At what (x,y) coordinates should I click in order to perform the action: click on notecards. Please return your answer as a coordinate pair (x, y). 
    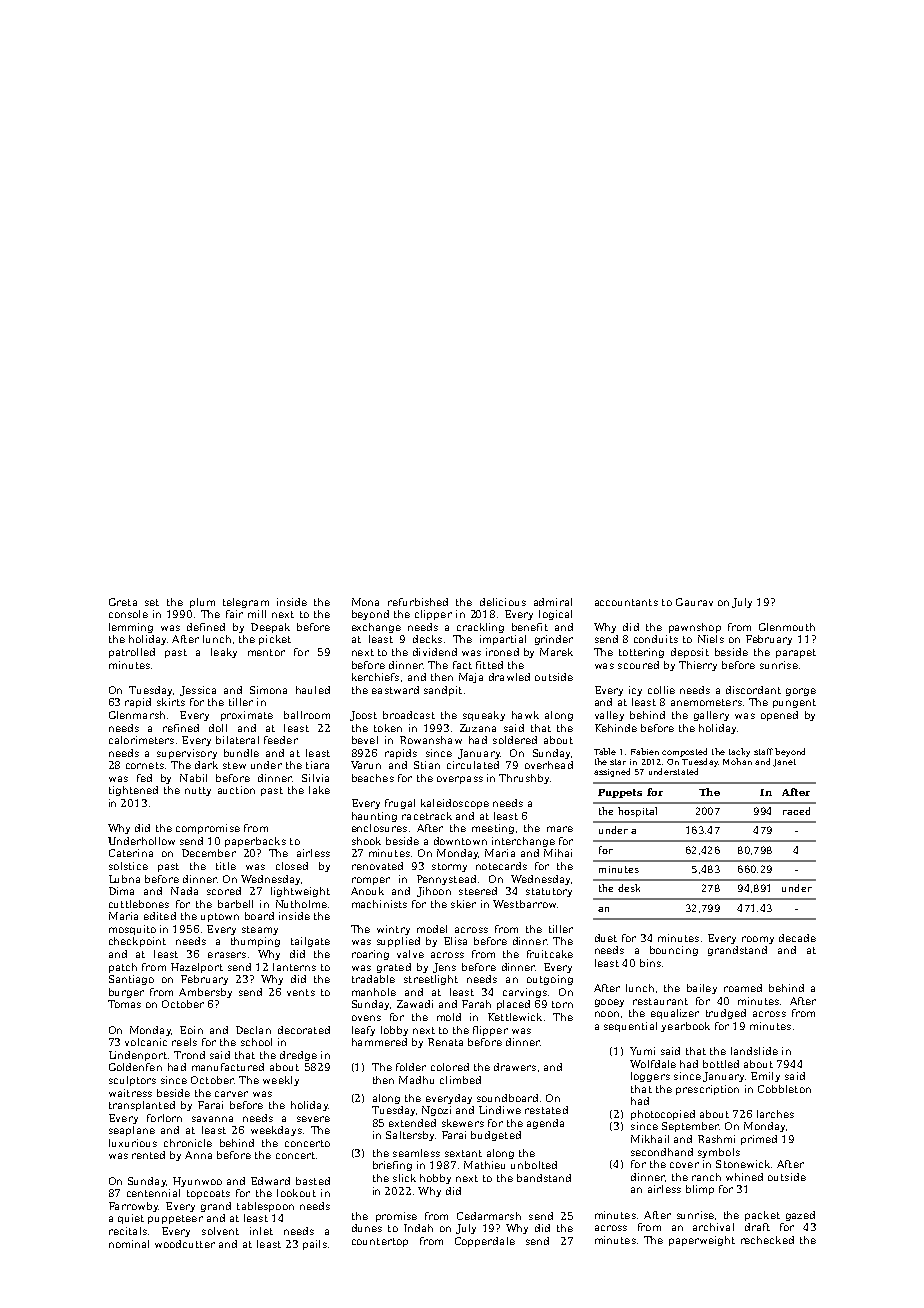
    Looking at the image, I should click on (501, 866).
